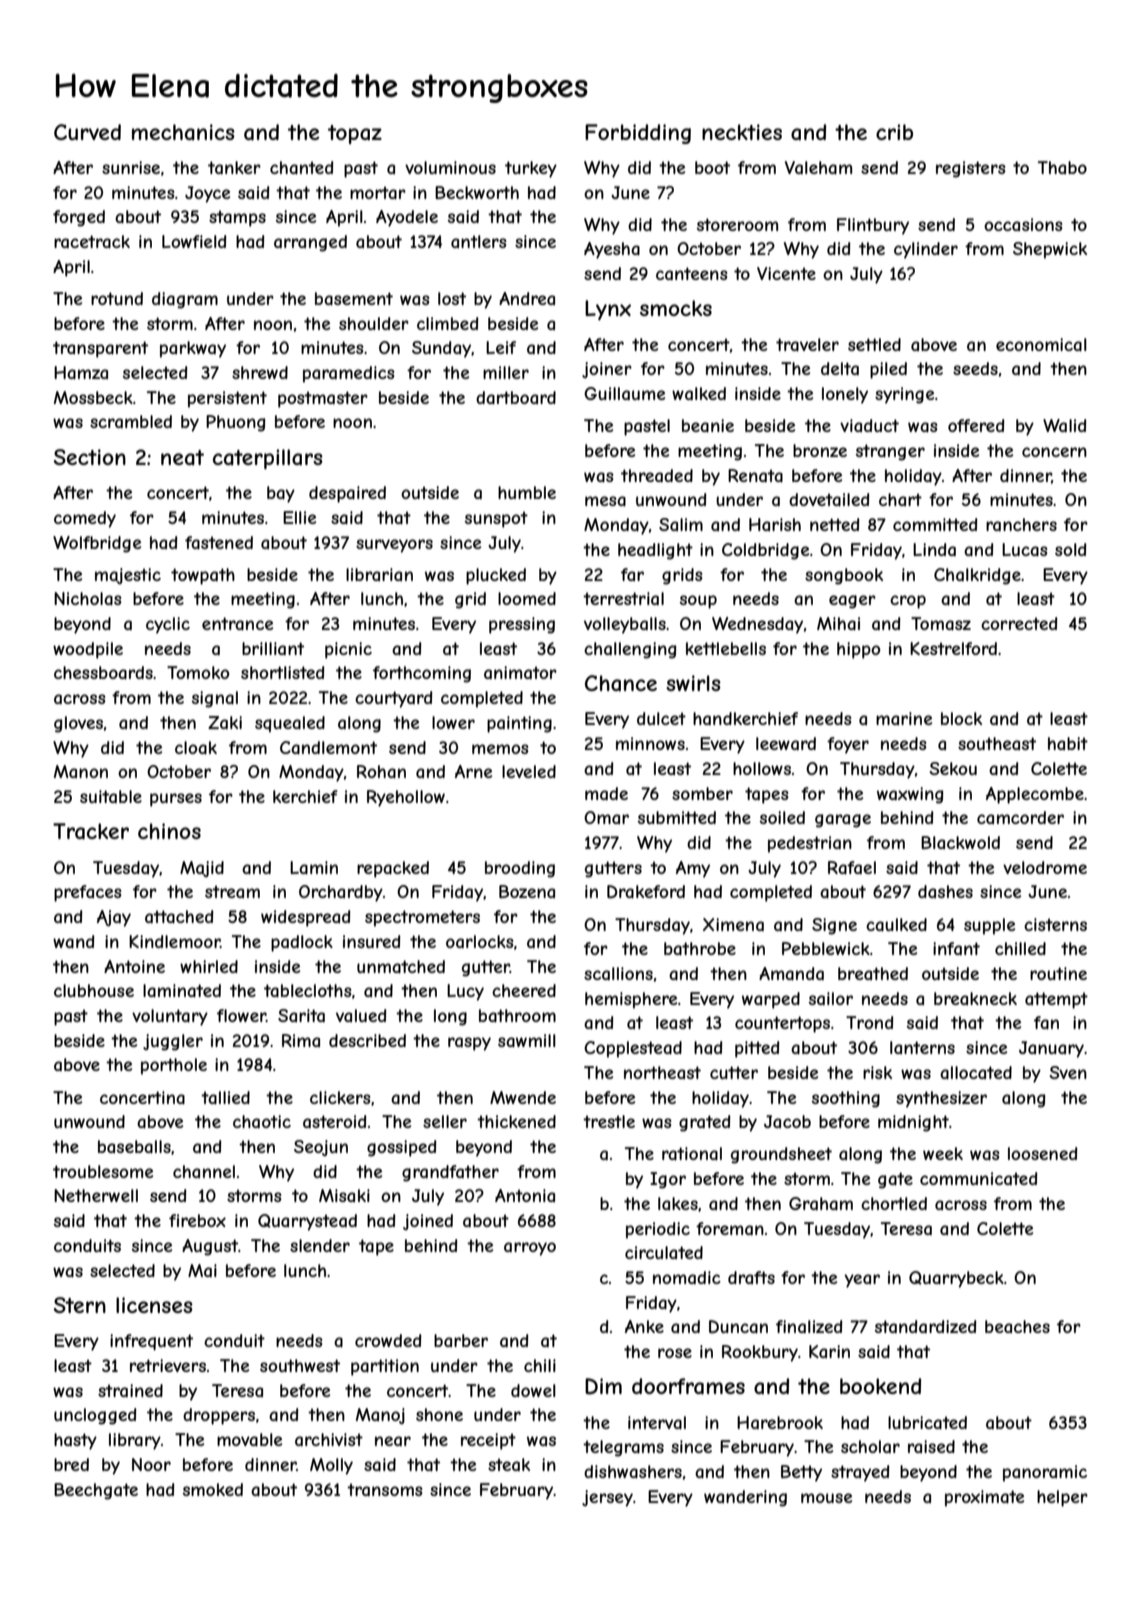 The image size is (1141, 1613). I want to click on cheered, so click(524, 990).
